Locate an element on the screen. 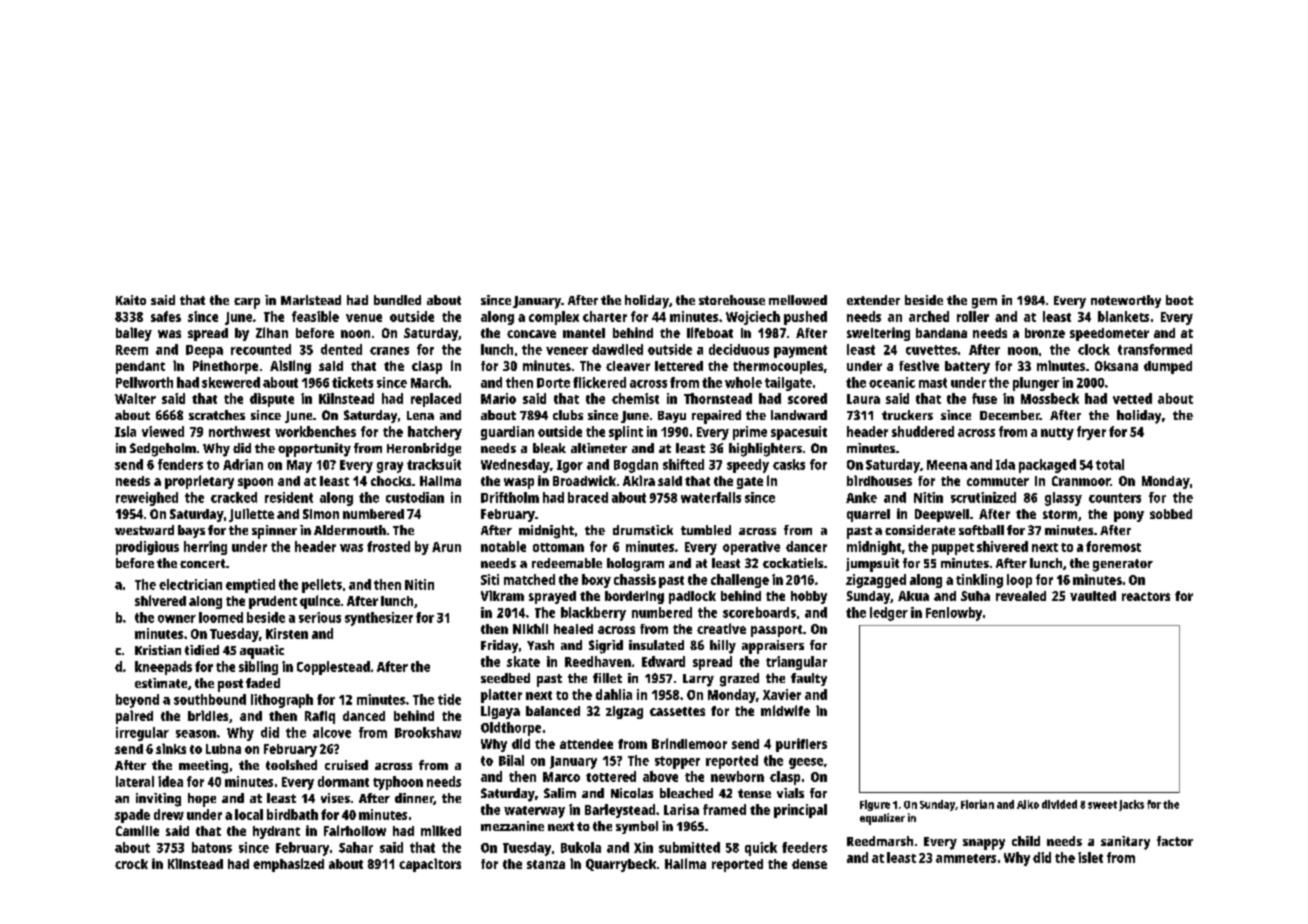 This screenshot has height=924, width=1308. Aiko is located at coordinates (1028, 804).
